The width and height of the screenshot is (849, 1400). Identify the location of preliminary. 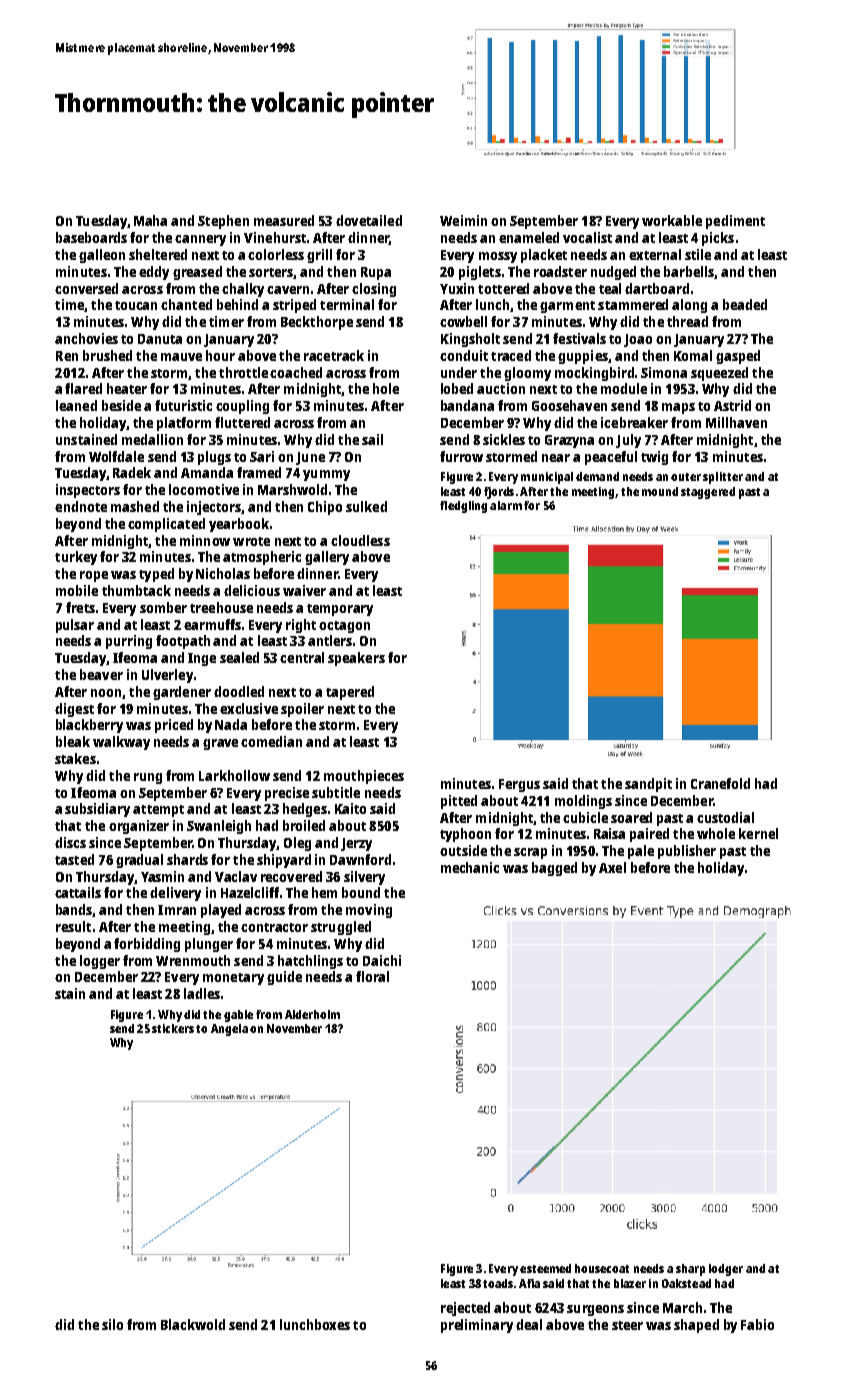
(477, 1326).
